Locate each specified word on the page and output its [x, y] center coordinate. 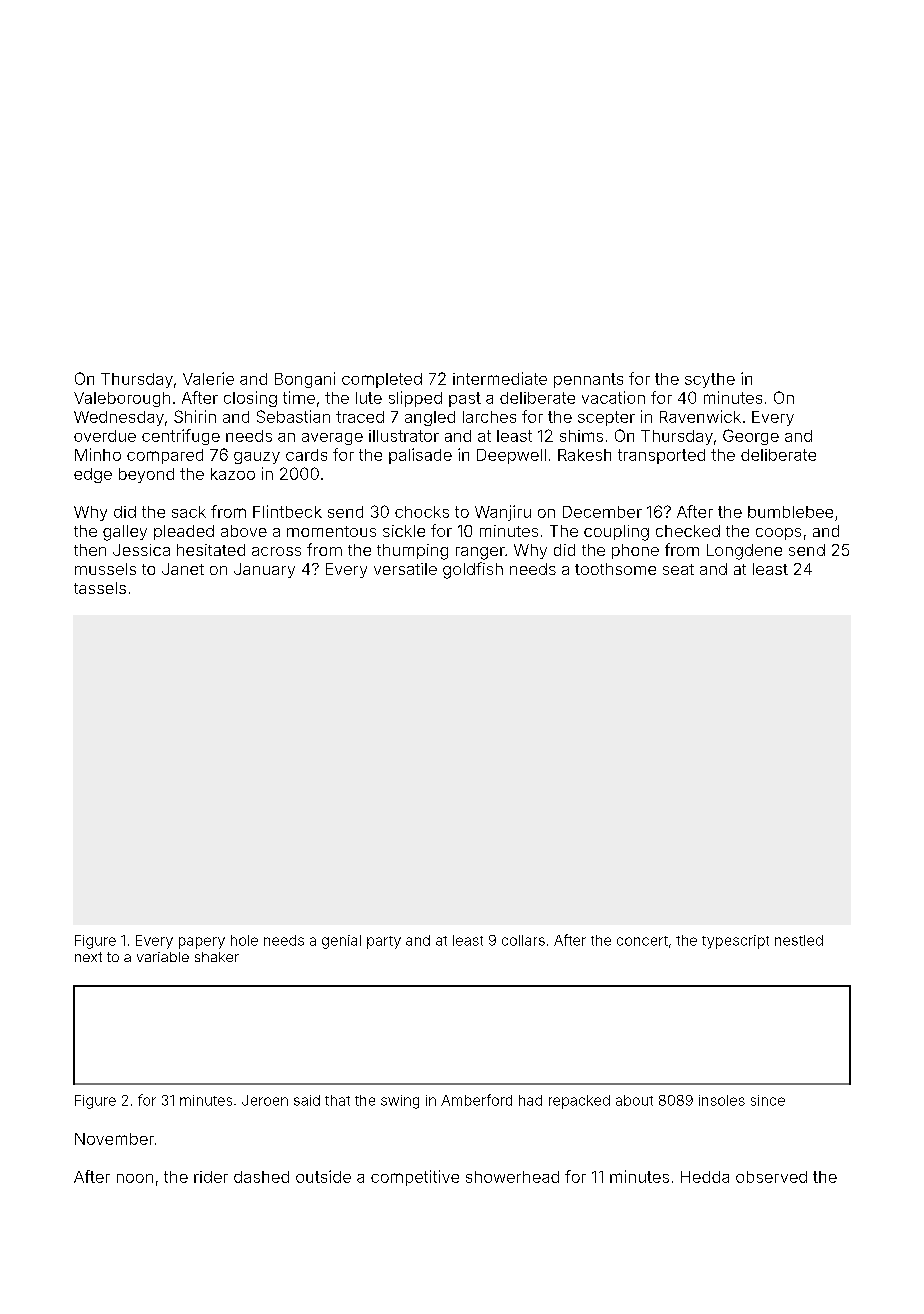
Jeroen [265, 1100]
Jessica [141, 550]
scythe [710, 380]
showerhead [512, 1177]
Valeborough [122, 399]
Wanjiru [503, 513]
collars [523, 940]
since [768, 1100]
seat [678, 569]
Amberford [476, 1100]
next [88, 957]
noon [135, 1178]
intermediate [500, 378]
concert [642, 941]
